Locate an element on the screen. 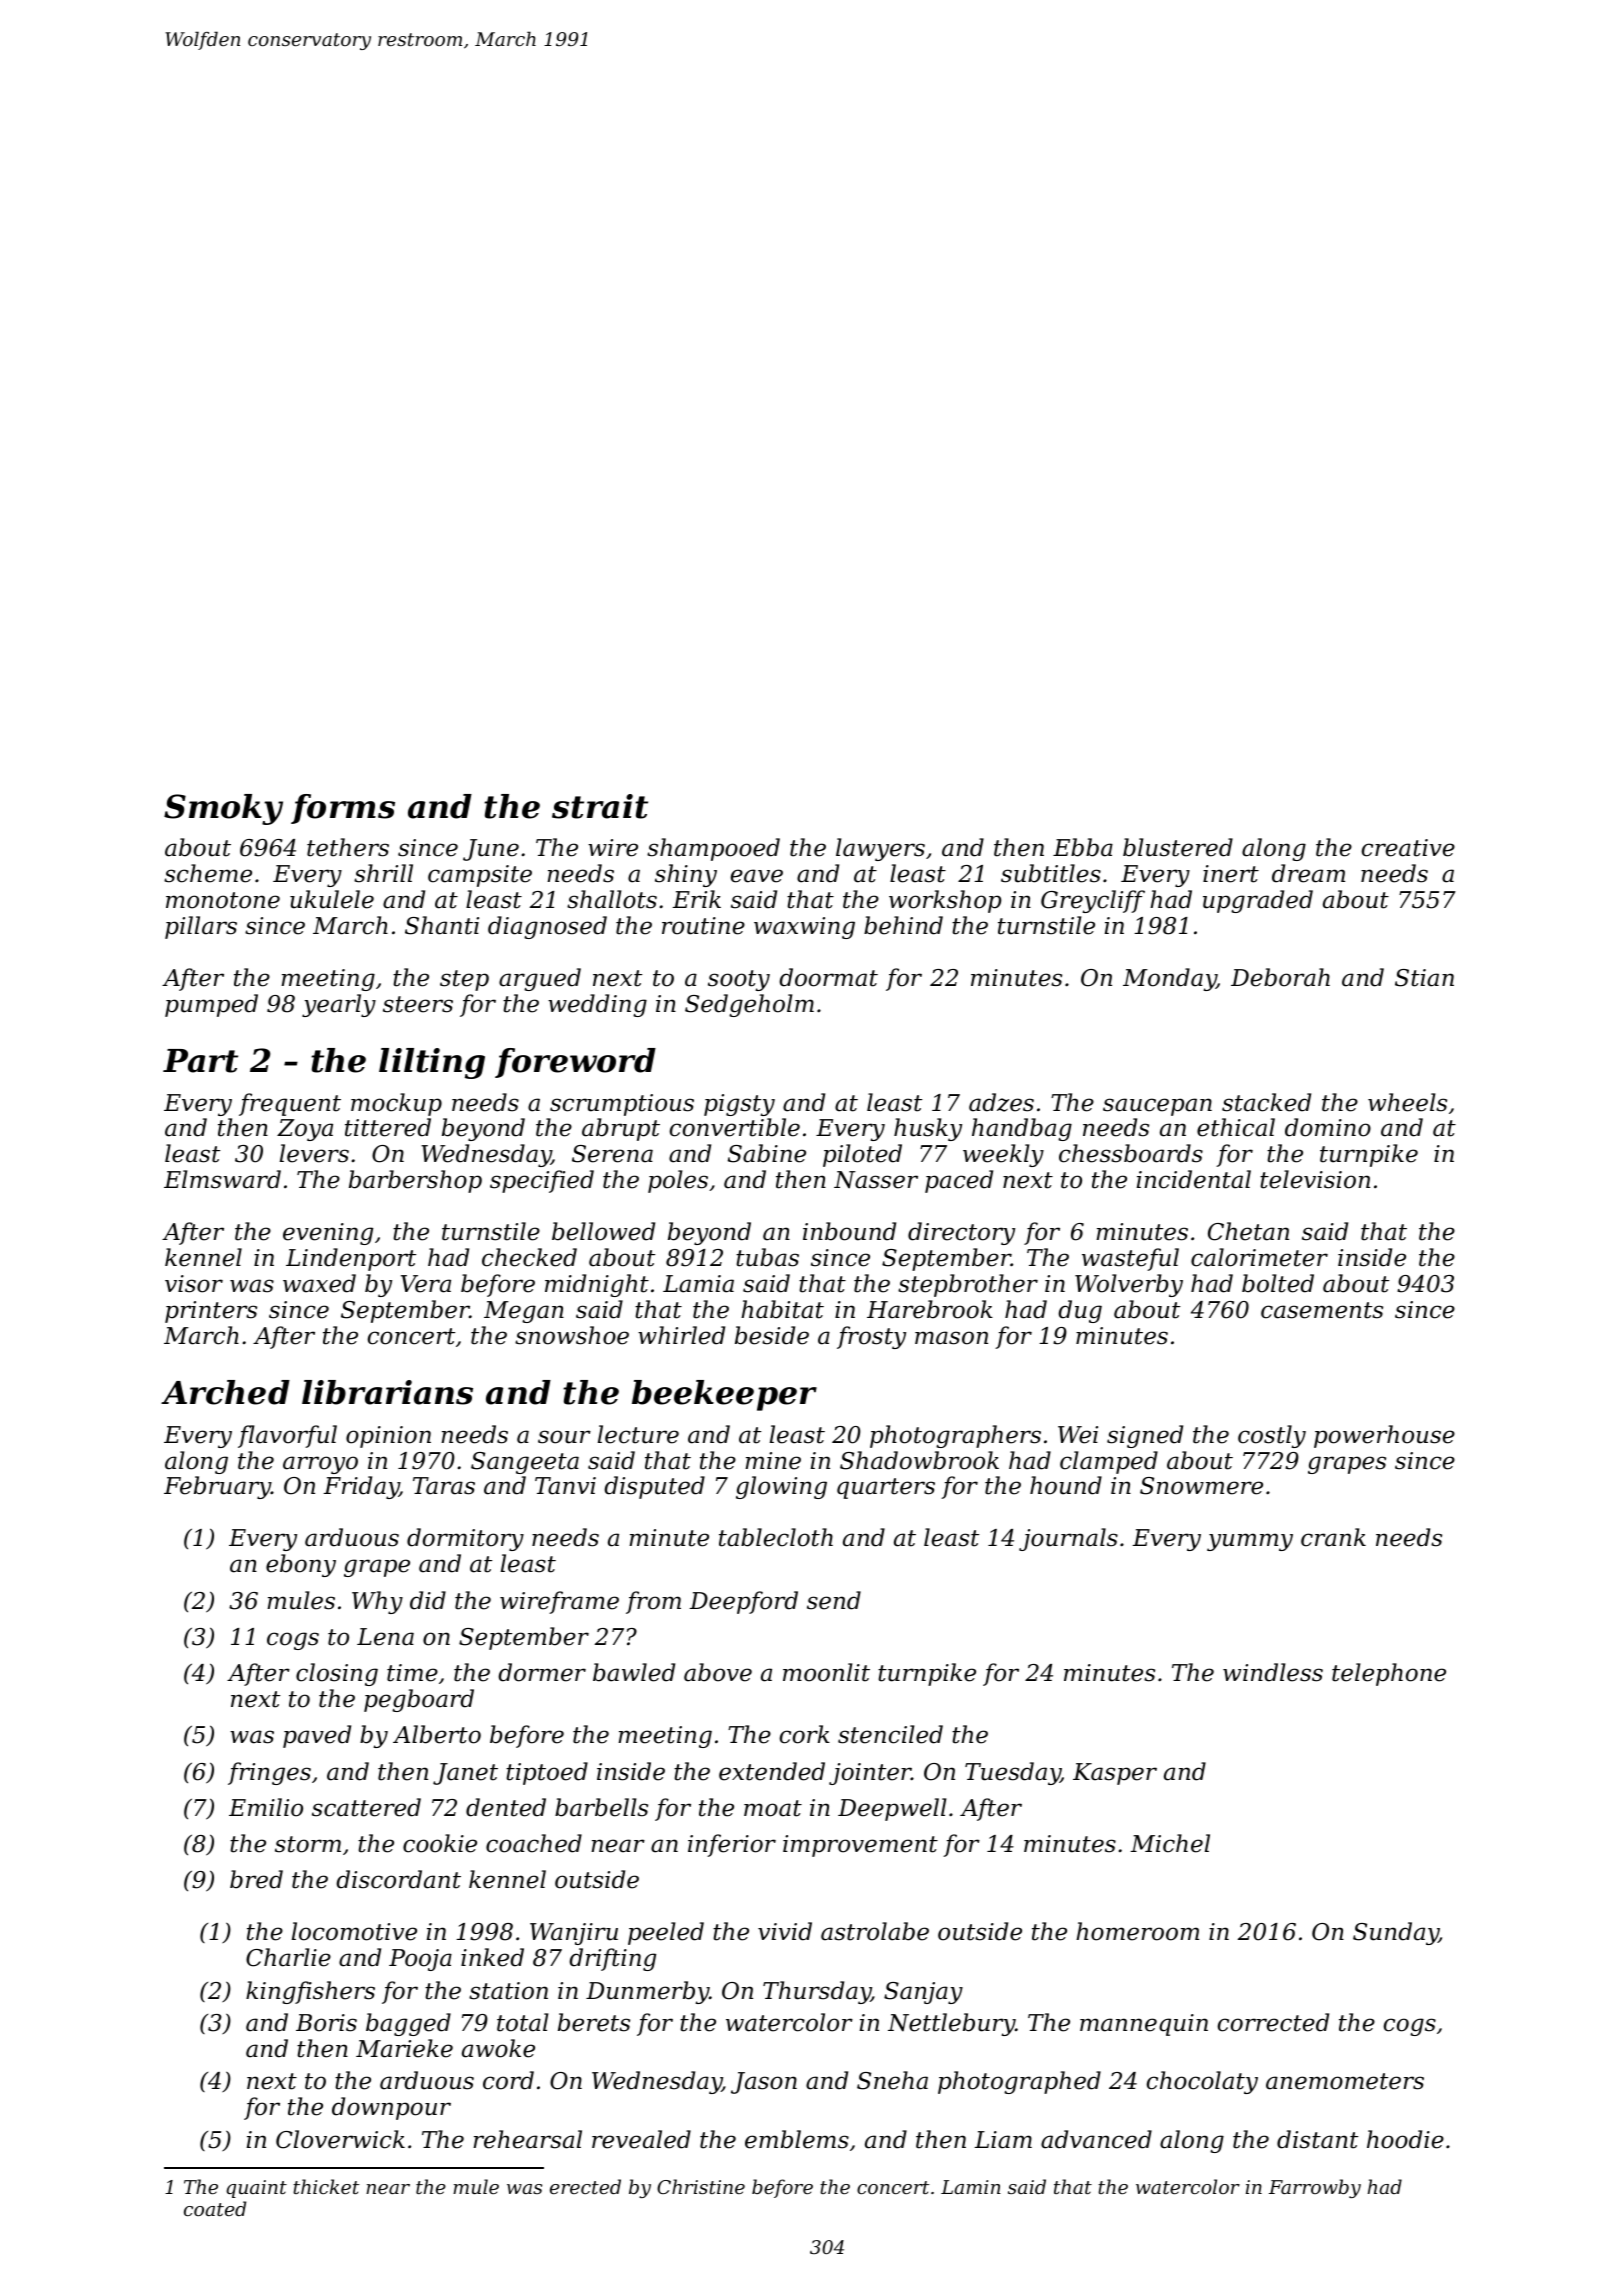  yearly is located at coordinates (339, 1005).
